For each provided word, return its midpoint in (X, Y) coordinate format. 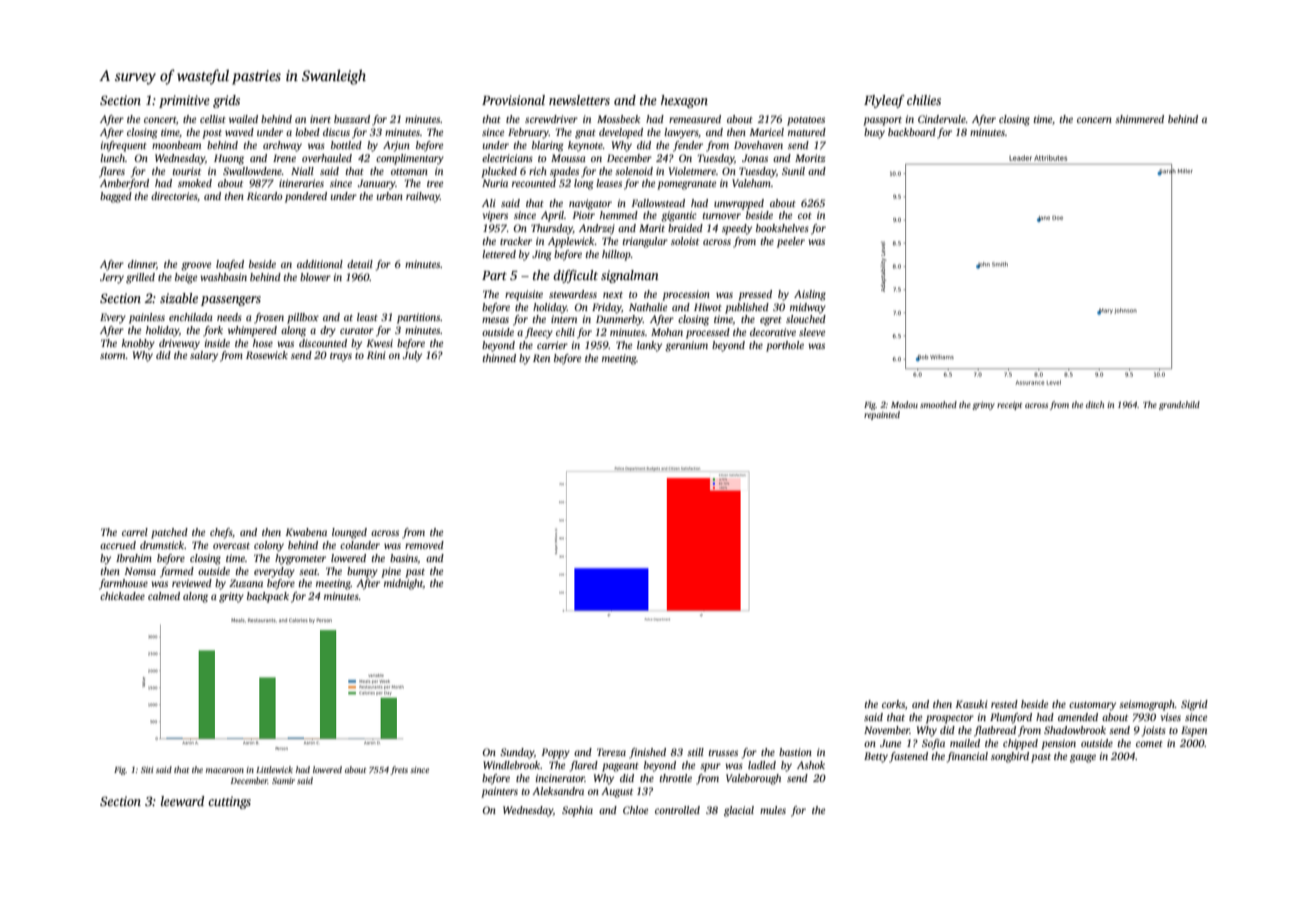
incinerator (560, 778)
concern (1094, 120)
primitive (184, 101)
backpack (268, 597)
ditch (1095, 404)
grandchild (1179, 405)
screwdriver (551, 119)
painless (147, 318)
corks (893, 704)
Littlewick (274, 769)
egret (771, 321)
